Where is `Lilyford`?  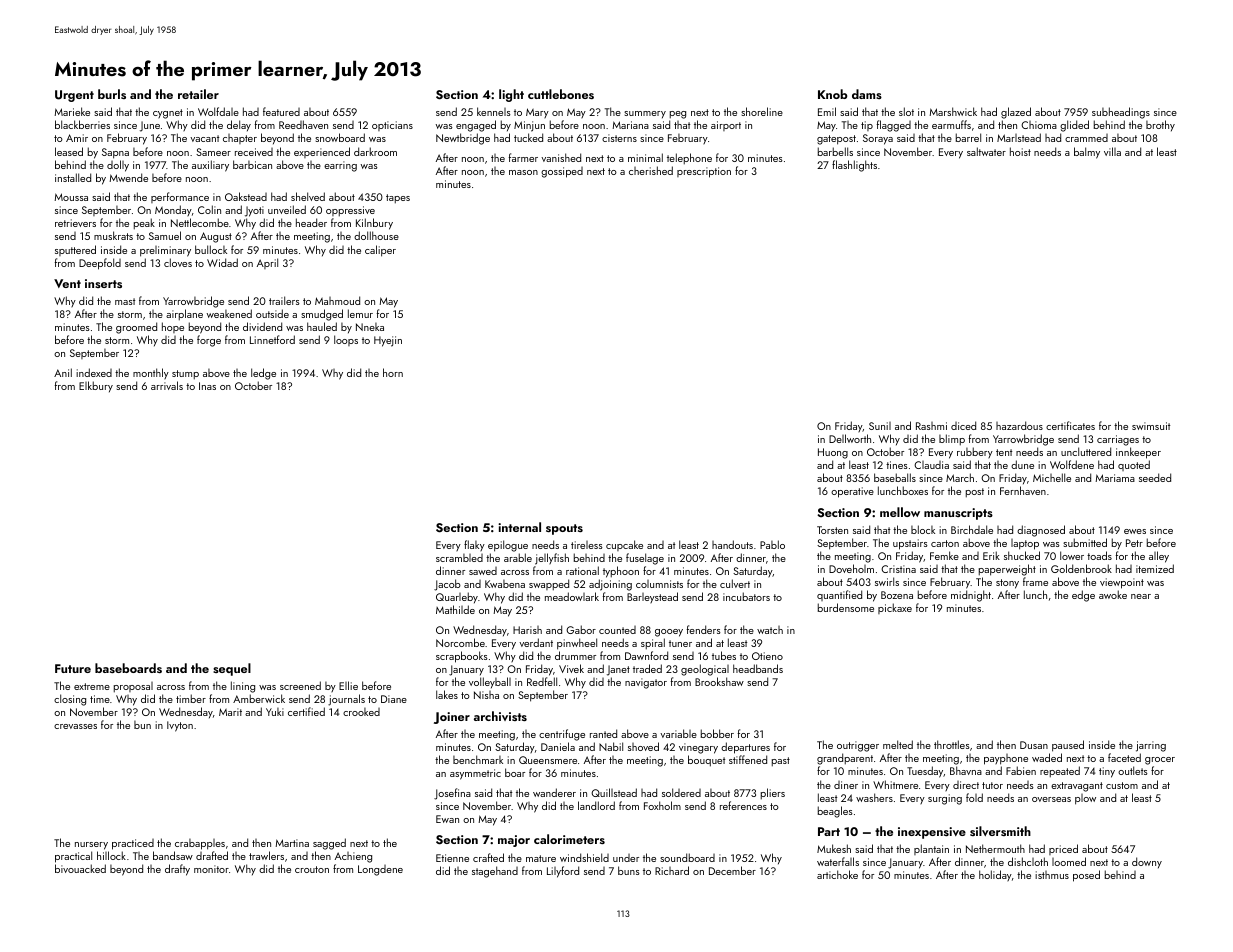
Lilyford is located at coordinates (563, 872).
